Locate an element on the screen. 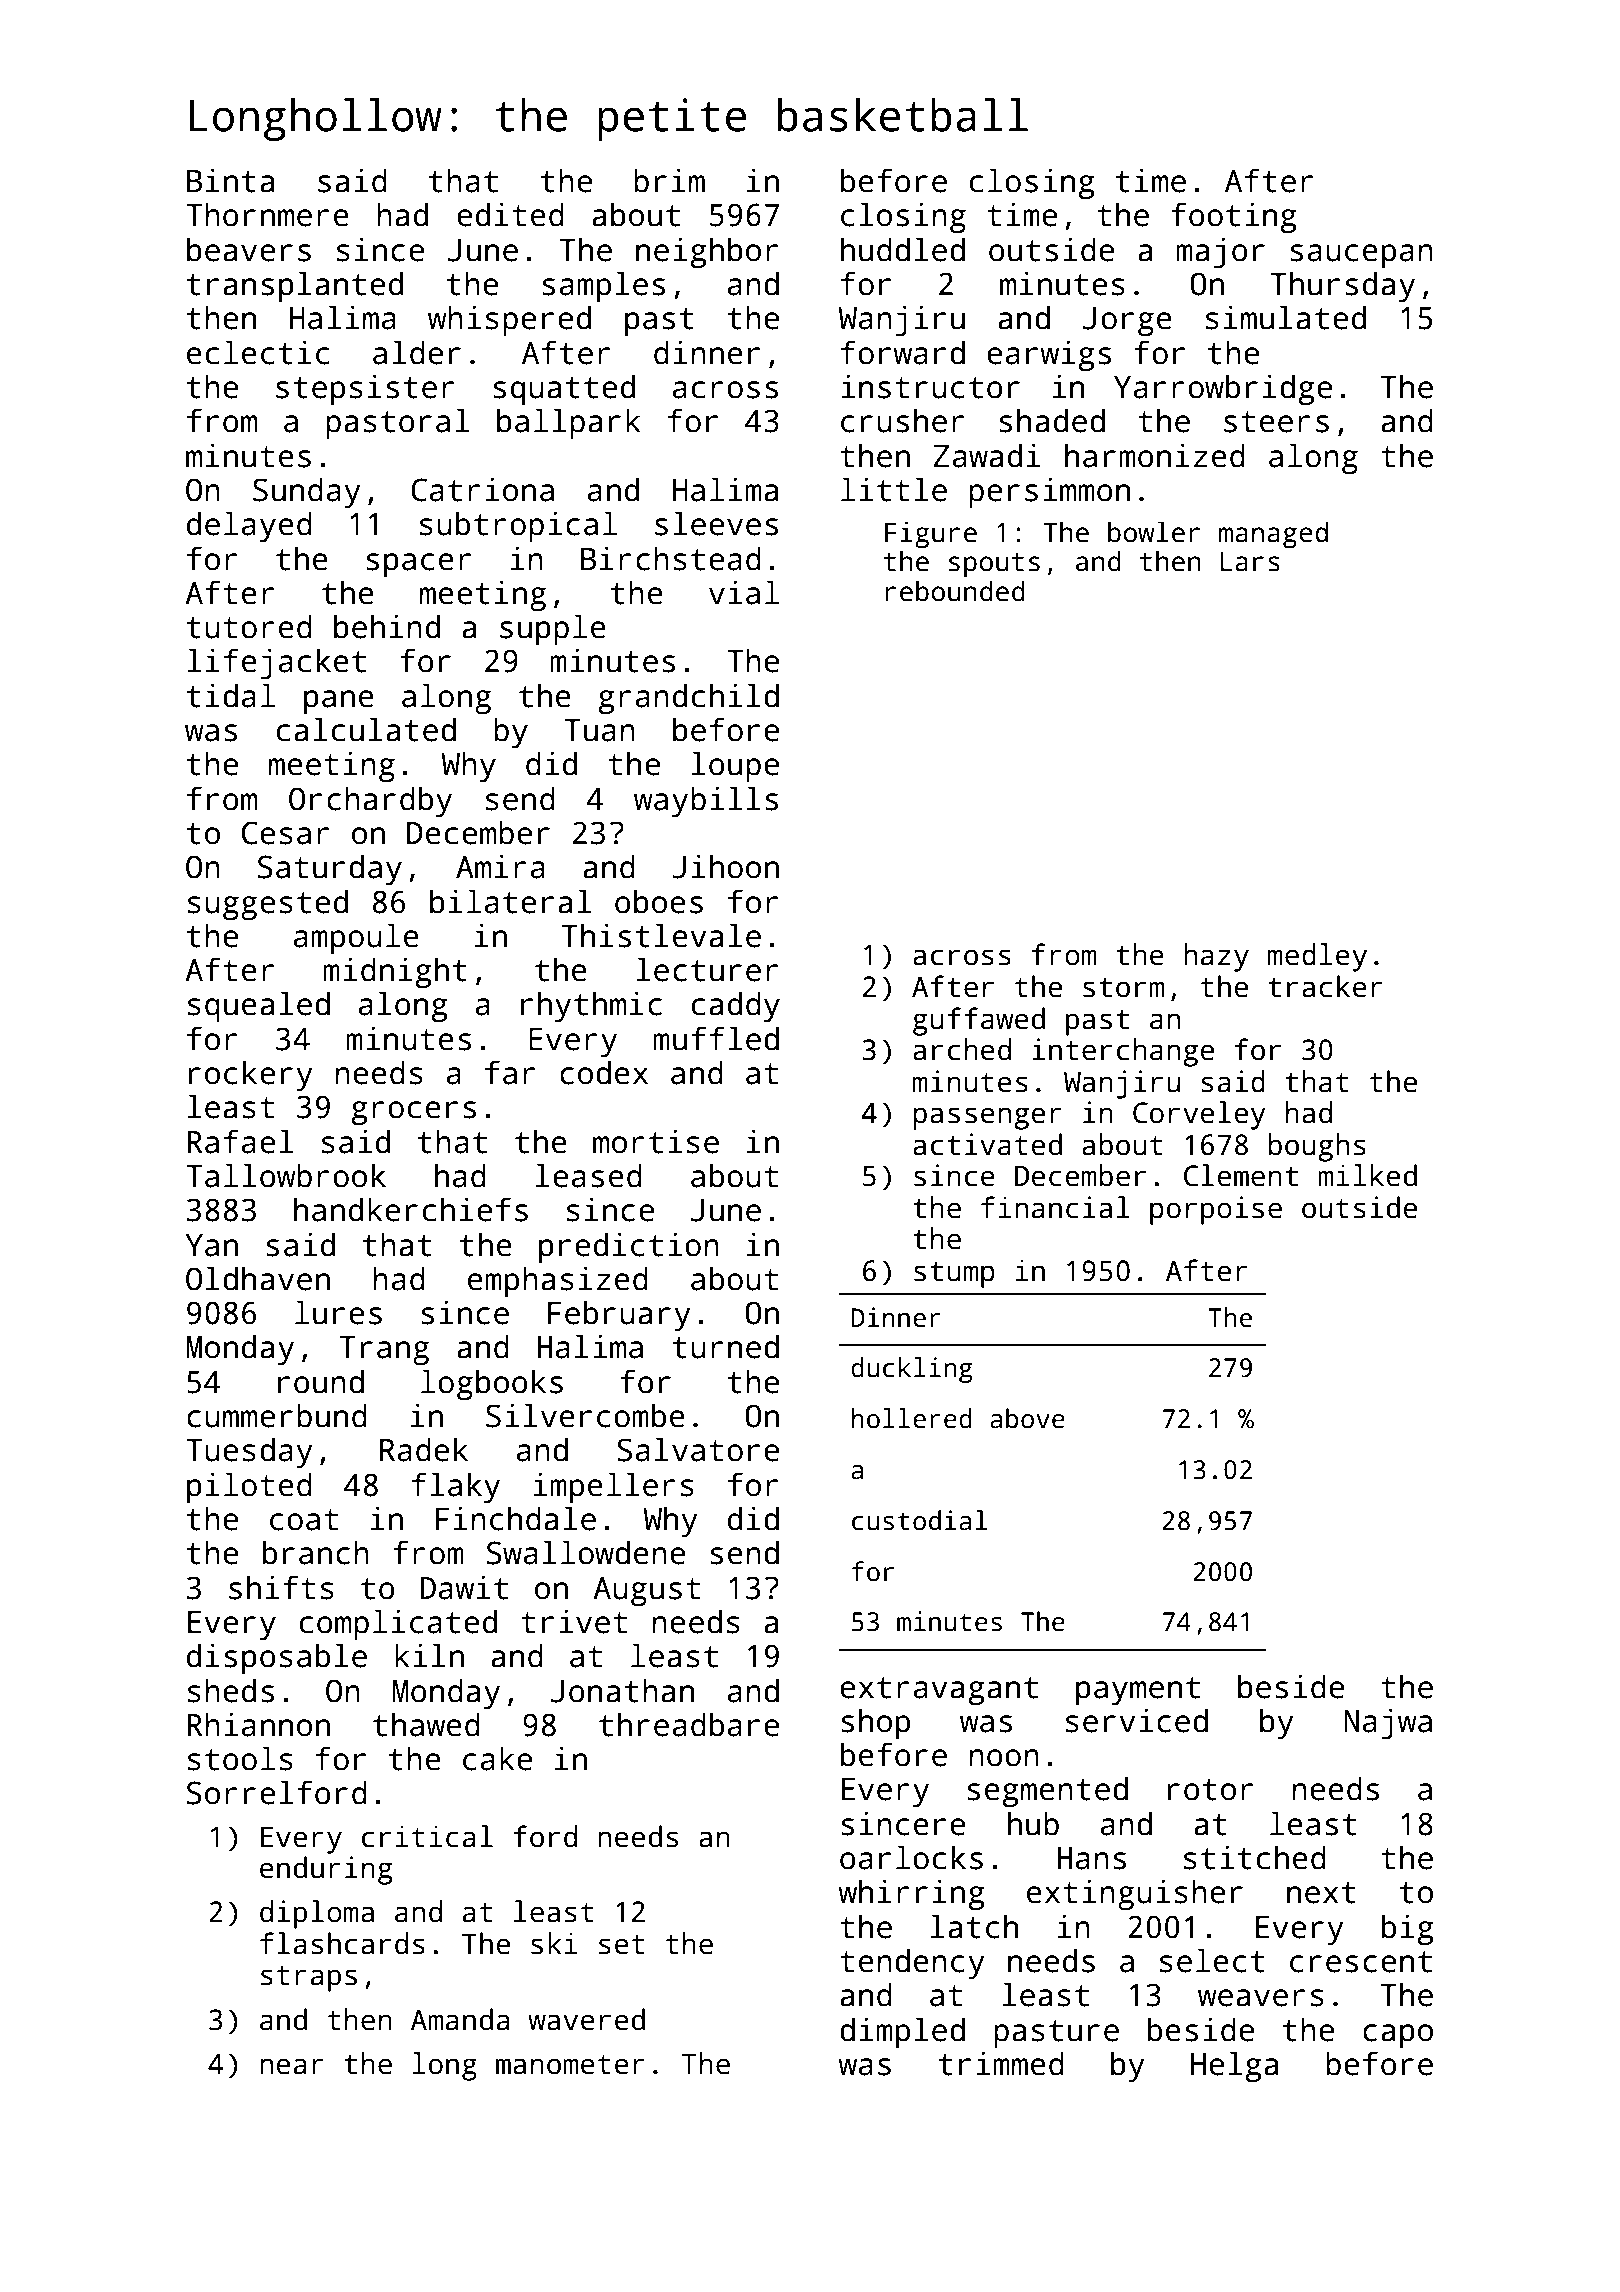 This screenshot has width=1620, height=2292. little is located at coordinates (894, 489).
